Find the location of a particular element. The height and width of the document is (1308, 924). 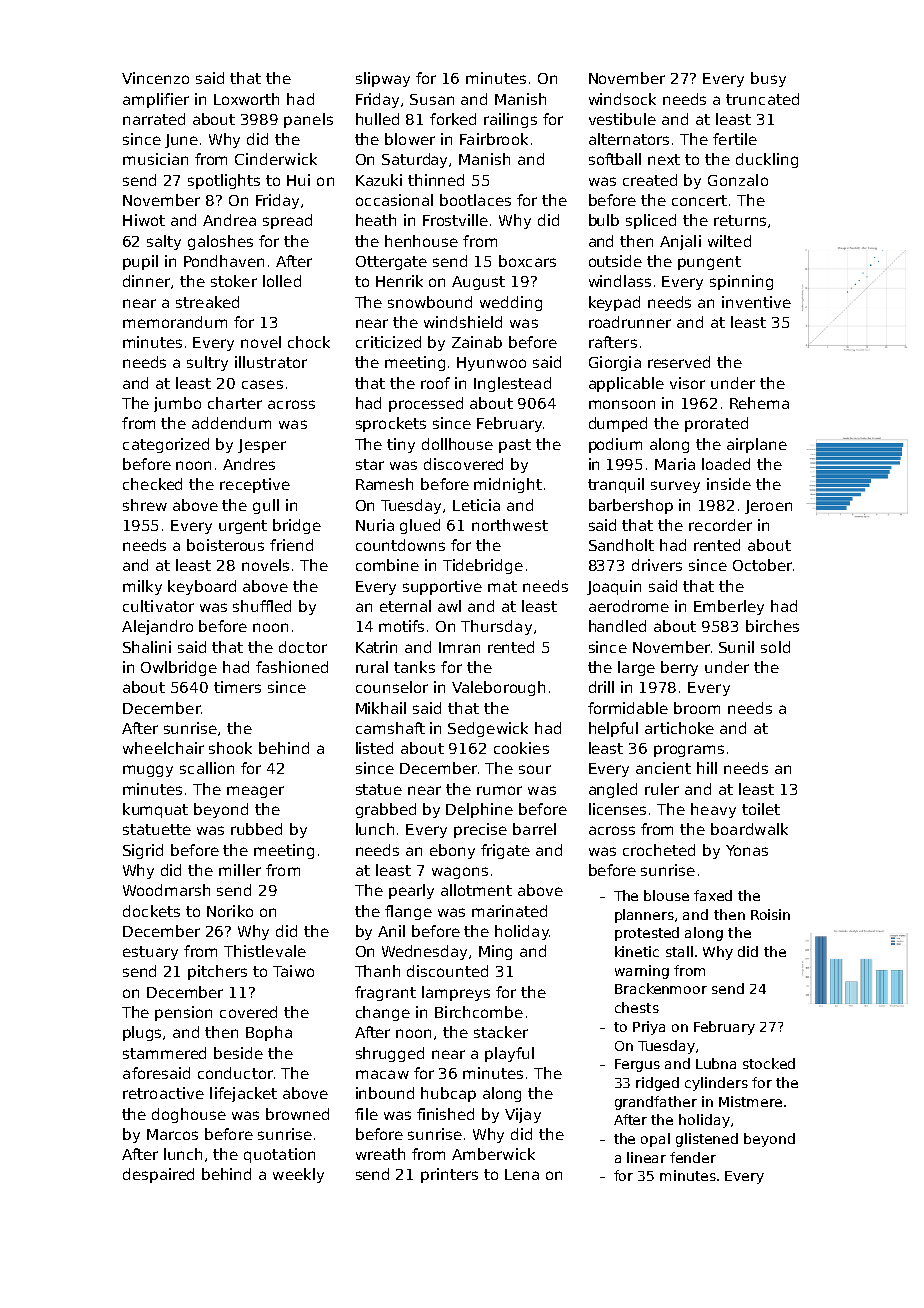

tanks is located at coordinates (414, 667).
